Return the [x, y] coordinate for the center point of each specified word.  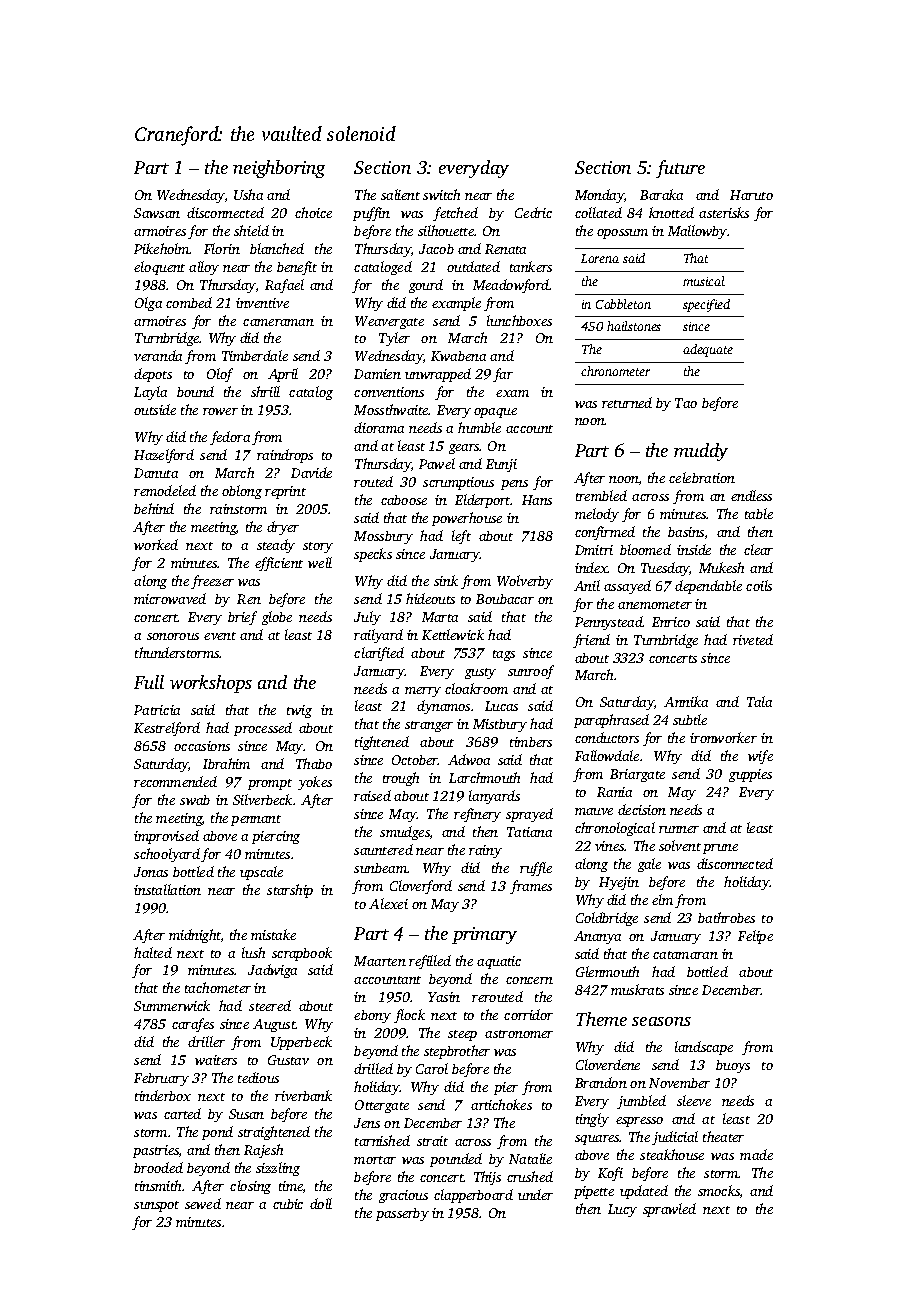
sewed [203, 1203]
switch [441, 194]
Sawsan [157, 213]
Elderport [483, 501]
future [680, 169]
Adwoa [469, 759]
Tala [759, 701]
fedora [230, 438]
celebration [702, 477]
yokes [315, 783]
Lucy [622, 1210]
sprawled [669, 1210]
